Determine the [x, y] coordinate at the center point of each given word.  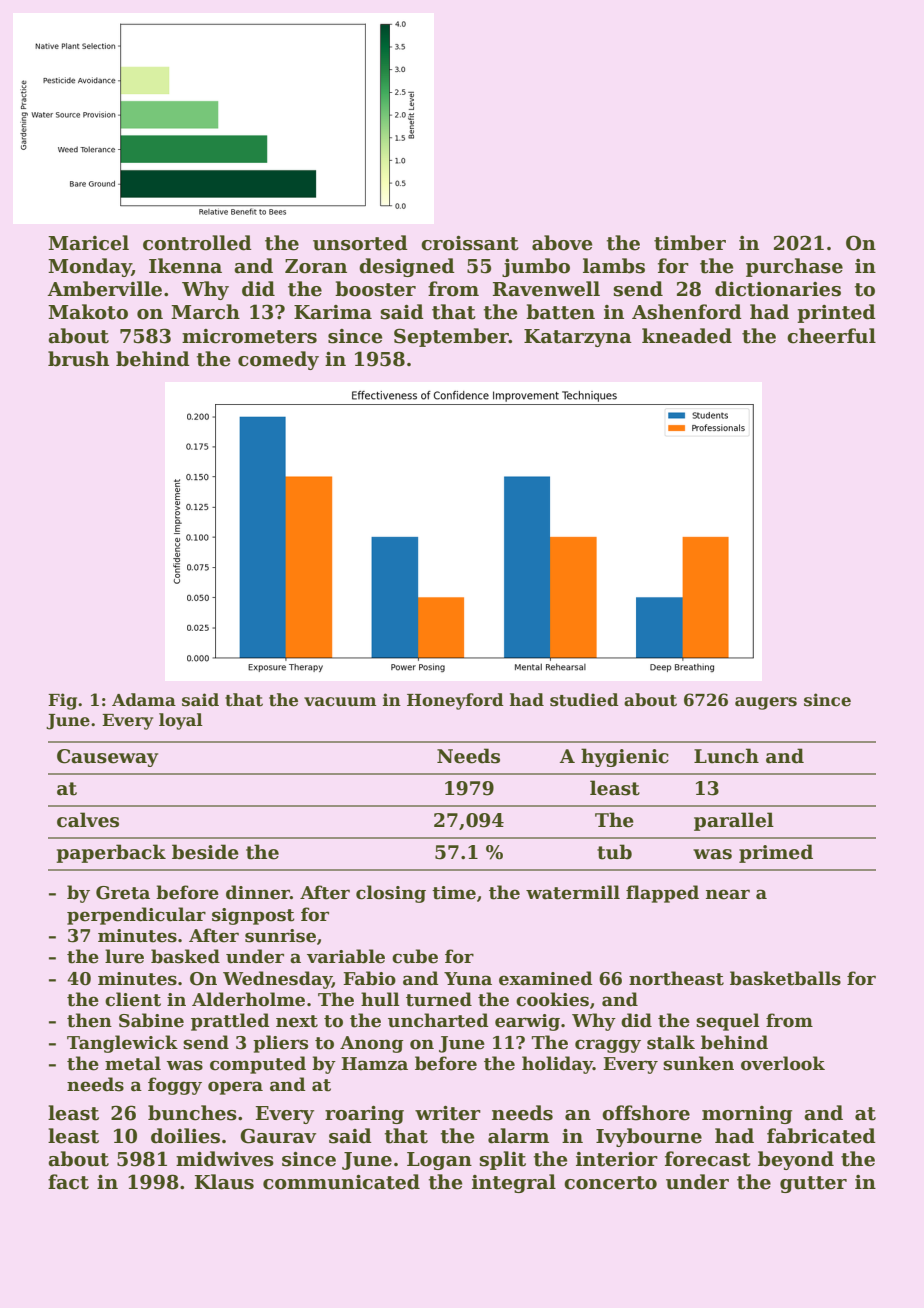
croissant [470, 243]
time [454, 893]
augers [766, 703]
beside [205, 852]
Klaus [224, 1182]
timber [690, 243]
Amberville [104, 289]
